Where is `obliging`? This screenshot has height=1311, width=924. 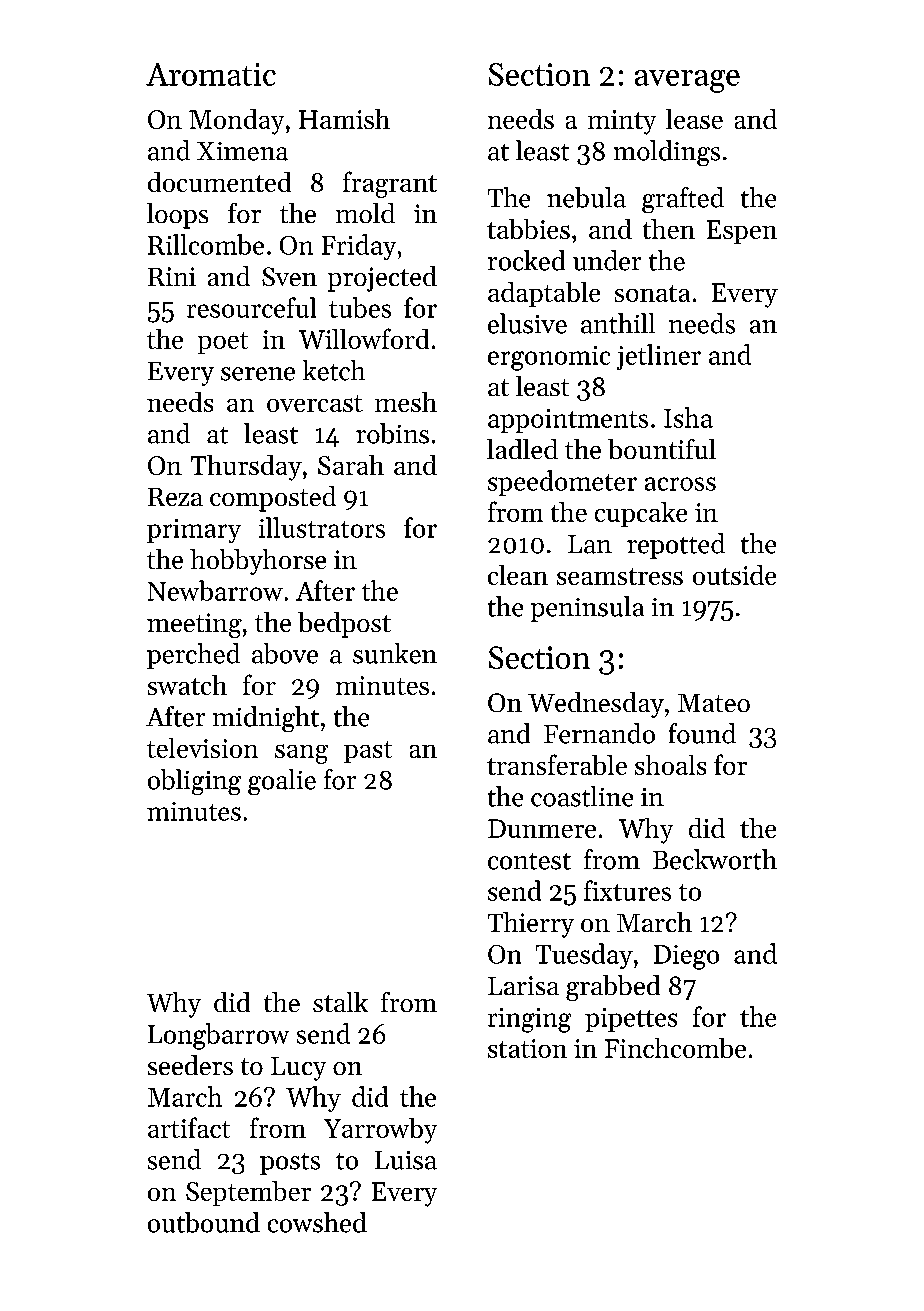
obliging is located at coordinates (194, 782).
